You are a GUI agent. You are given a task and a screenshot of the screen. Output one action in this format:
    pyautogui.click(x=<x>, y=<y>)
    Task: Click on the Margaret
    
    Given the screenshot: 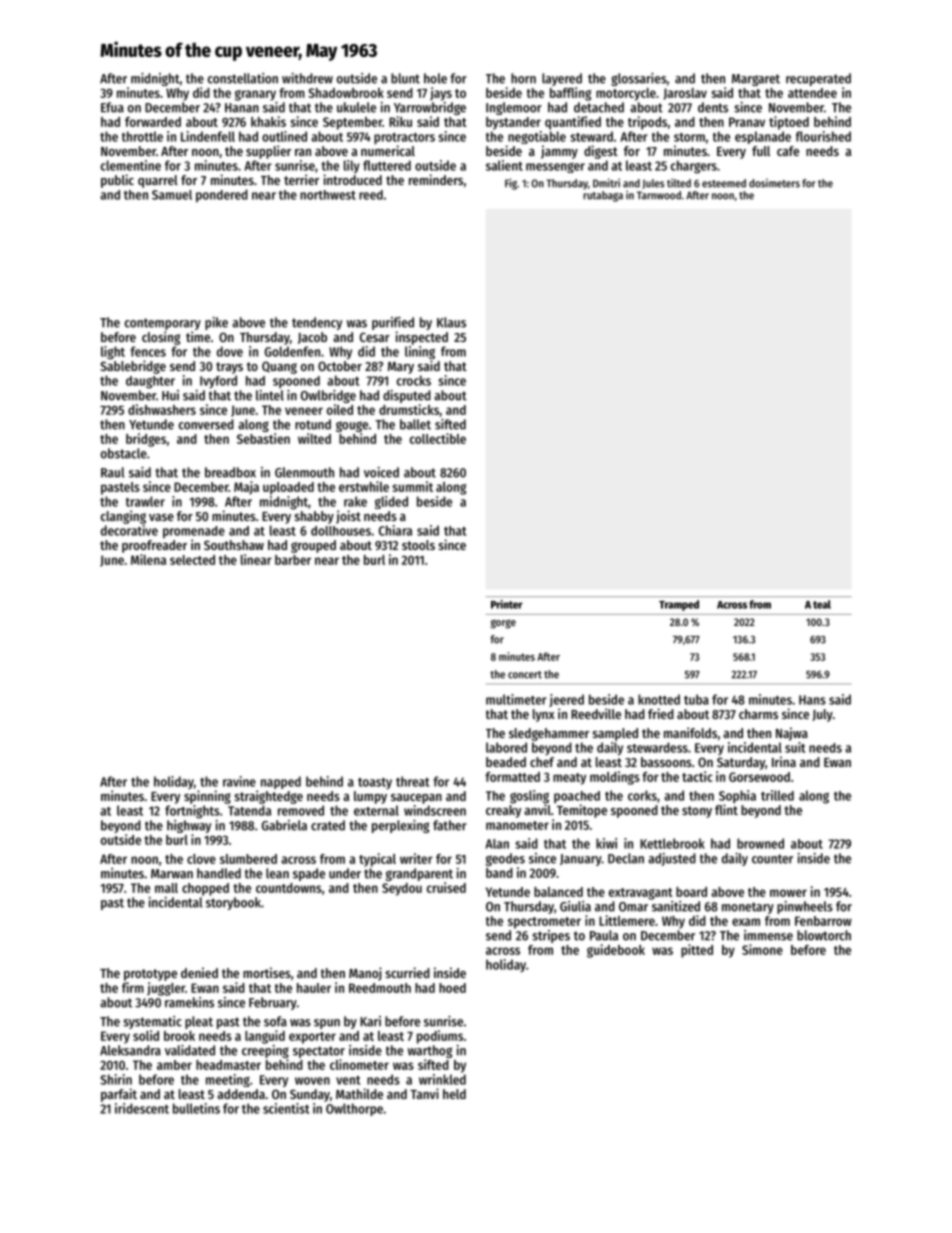 What is the action you would take?
    pyautogui.click(x=756, y=80)
